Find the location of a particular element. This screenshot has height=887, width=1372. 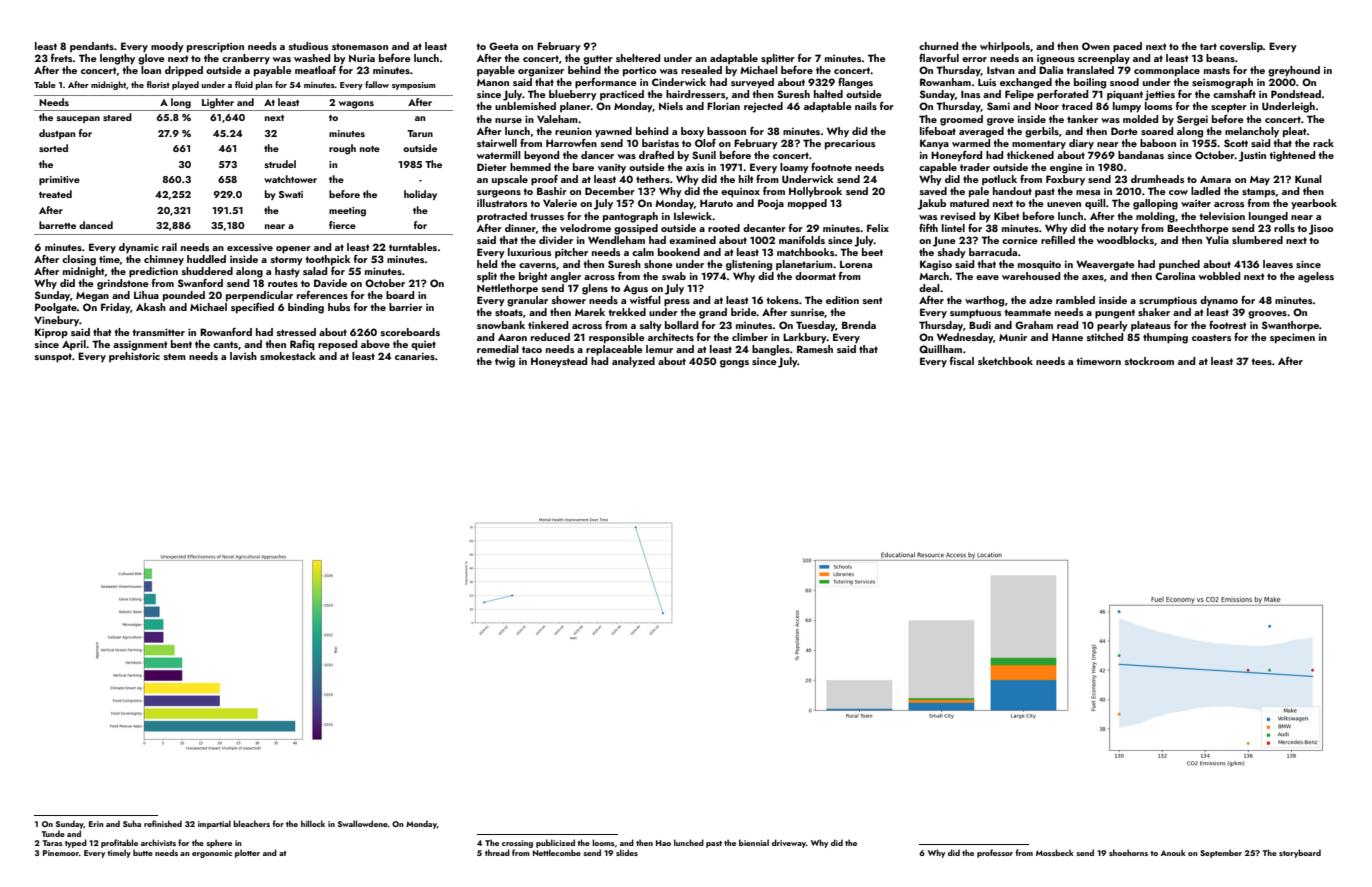

tinkered is located at coordinates (548, 325).
